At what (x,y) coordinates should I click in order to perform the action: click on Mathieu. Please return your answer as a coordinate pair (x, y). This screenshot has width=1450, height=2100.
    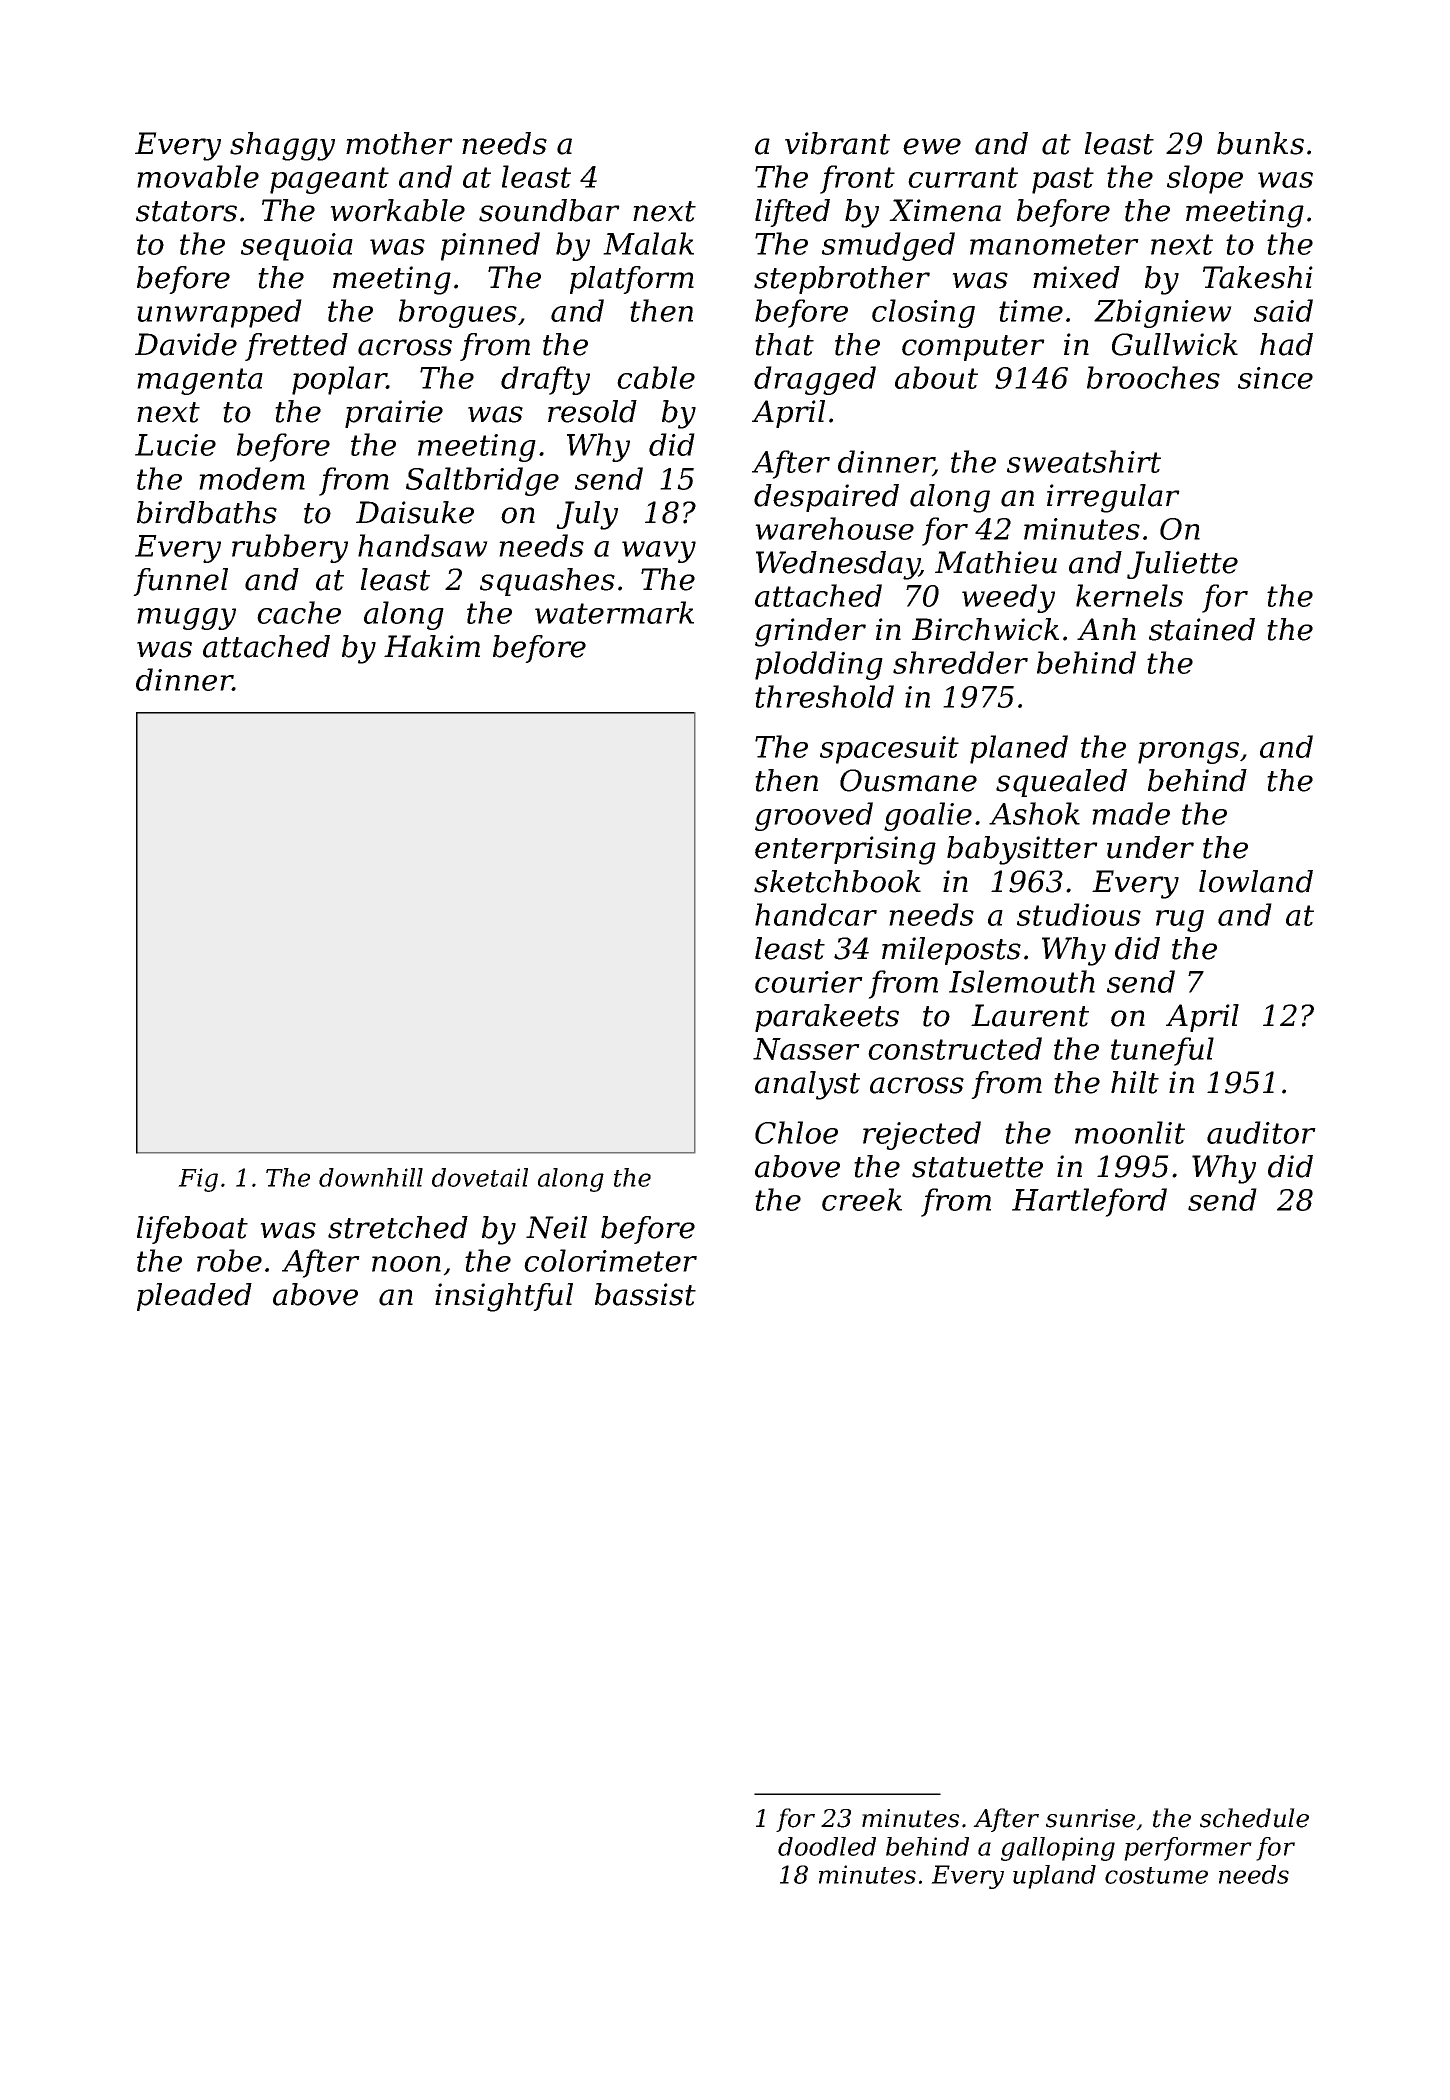
    Looking at the image, I should click on (996, 562).
